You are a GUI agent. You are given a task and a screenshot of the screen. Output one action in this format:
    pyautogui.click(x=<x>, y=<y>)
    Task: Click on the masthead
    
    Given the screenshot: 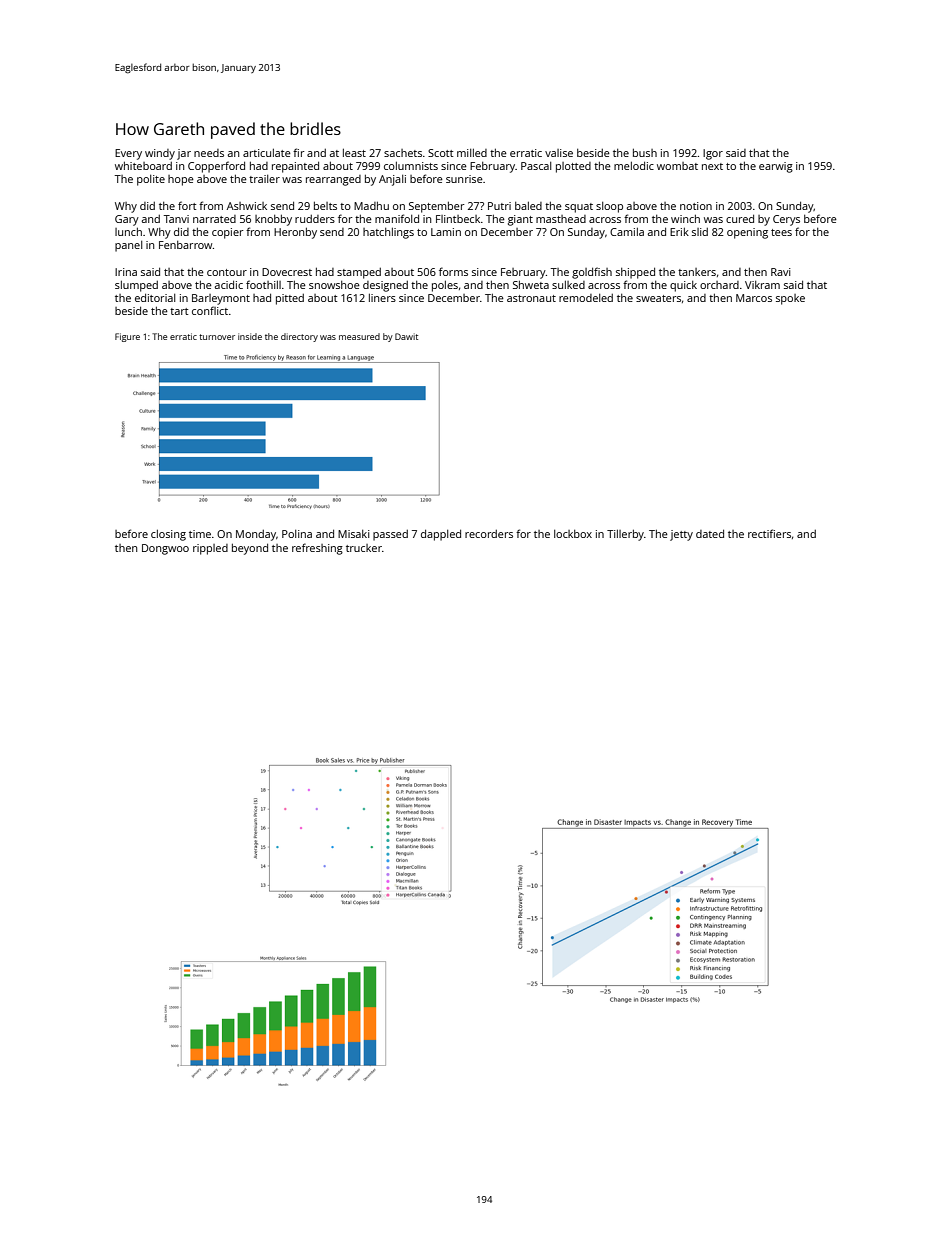 What is the action you would take?
    pyautogui.click(x=561, y=219)
